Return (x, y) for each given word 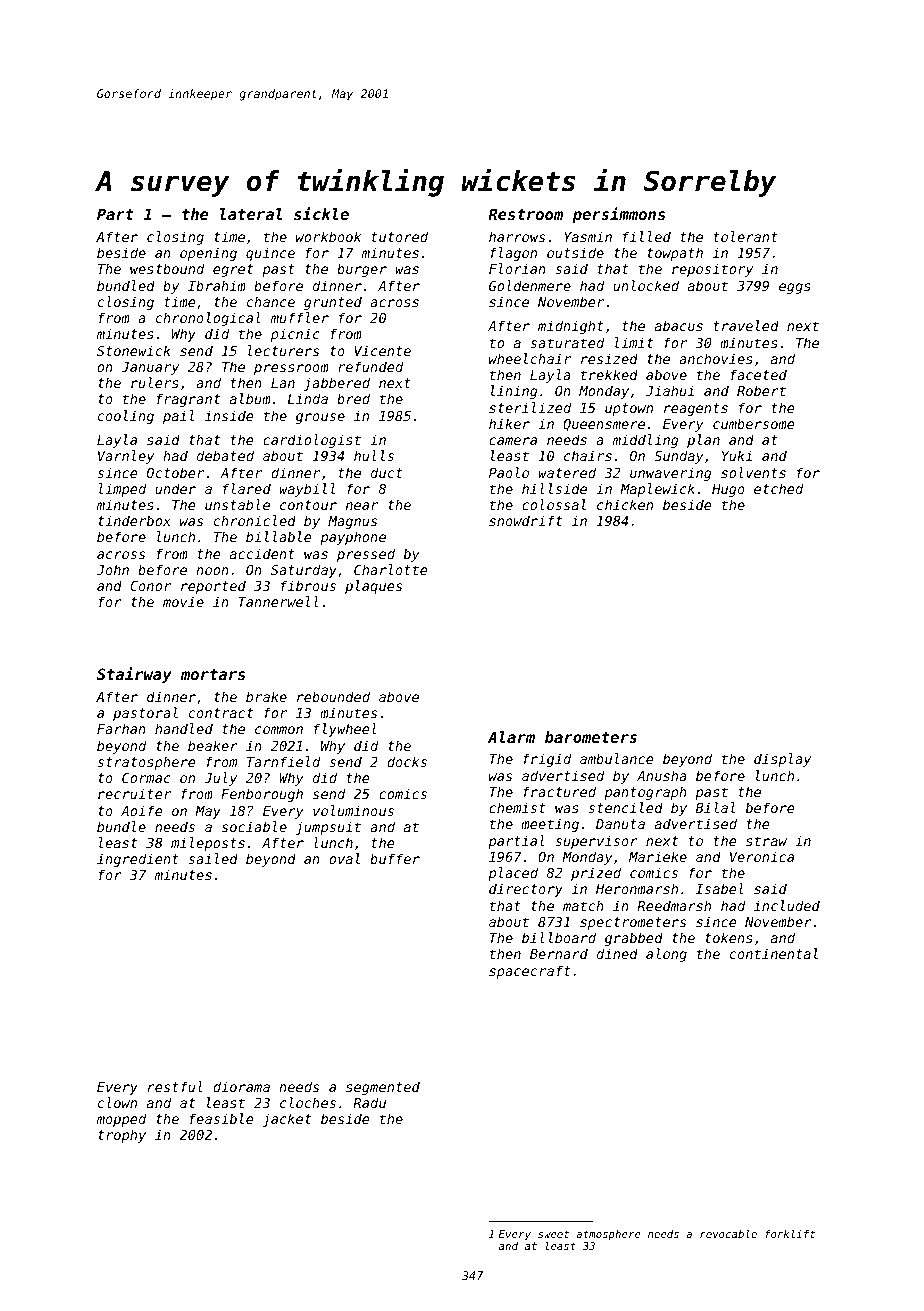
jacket (286, 1120)
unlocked (646, 285)
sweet (553, 1234)
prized (596, 874)
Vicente (383, 350)
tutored (399, 236)
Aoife (142, 810)
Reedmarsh (674, 905)
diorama (241, 1086)
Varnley (126, 457)
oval (344, 858)
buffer (395, 858)
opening (208, 254)
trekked (609, 374)
